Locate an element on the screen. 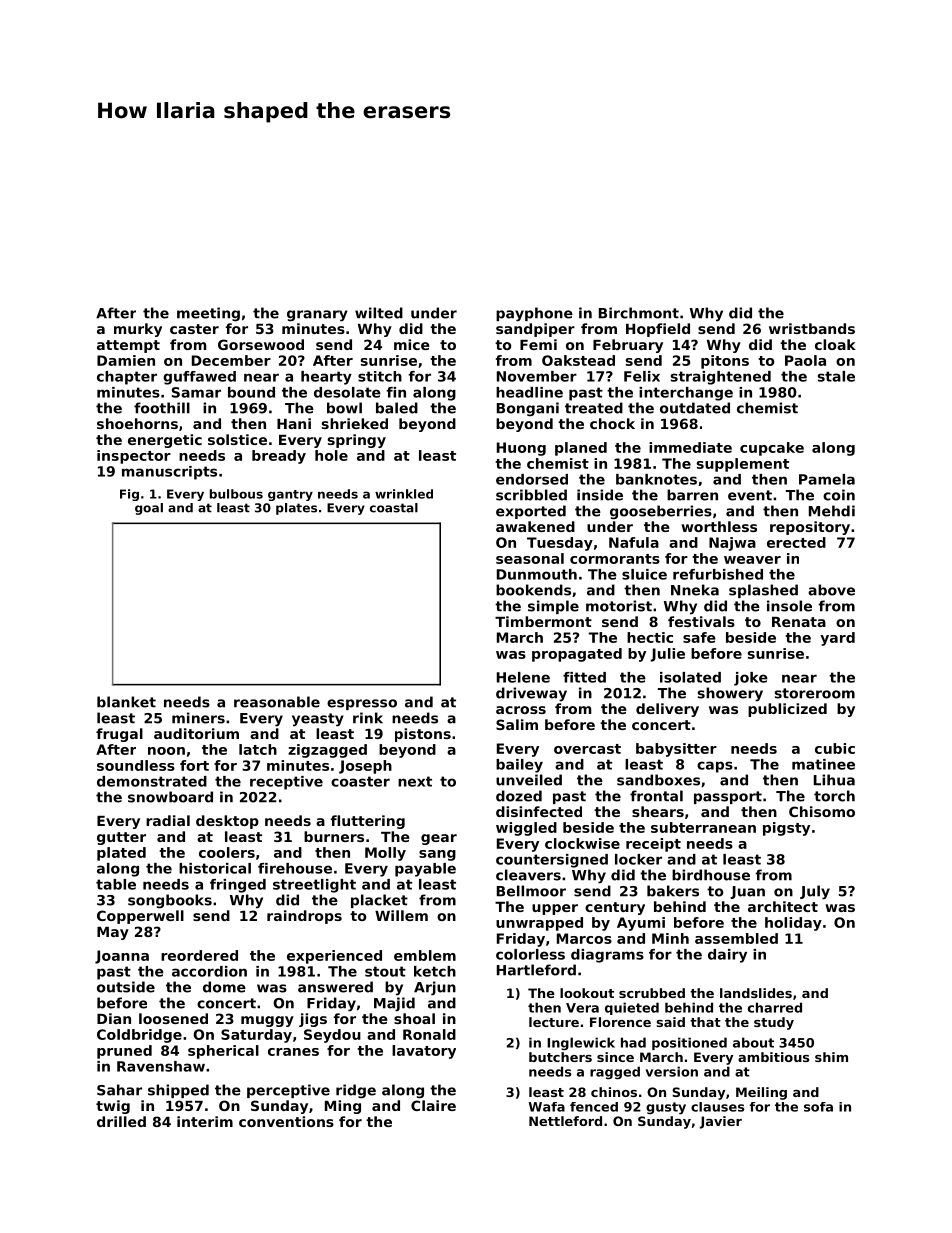 This screenshot has width=952, height=1233. interim is located at coordinates (205, 1121).
